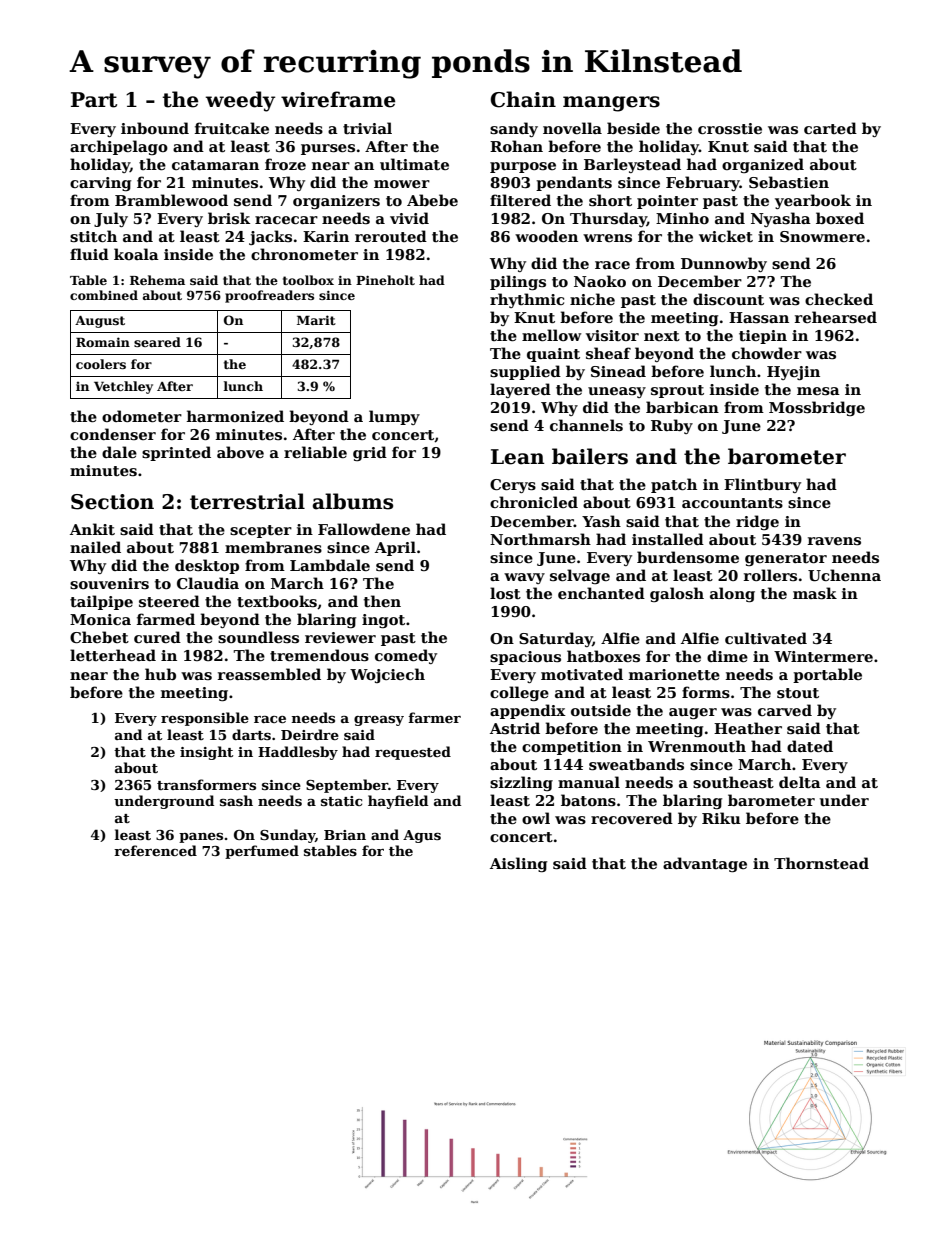  Describe the element at coordinates (240, 101) in the page. I see `weedy` at that location.
